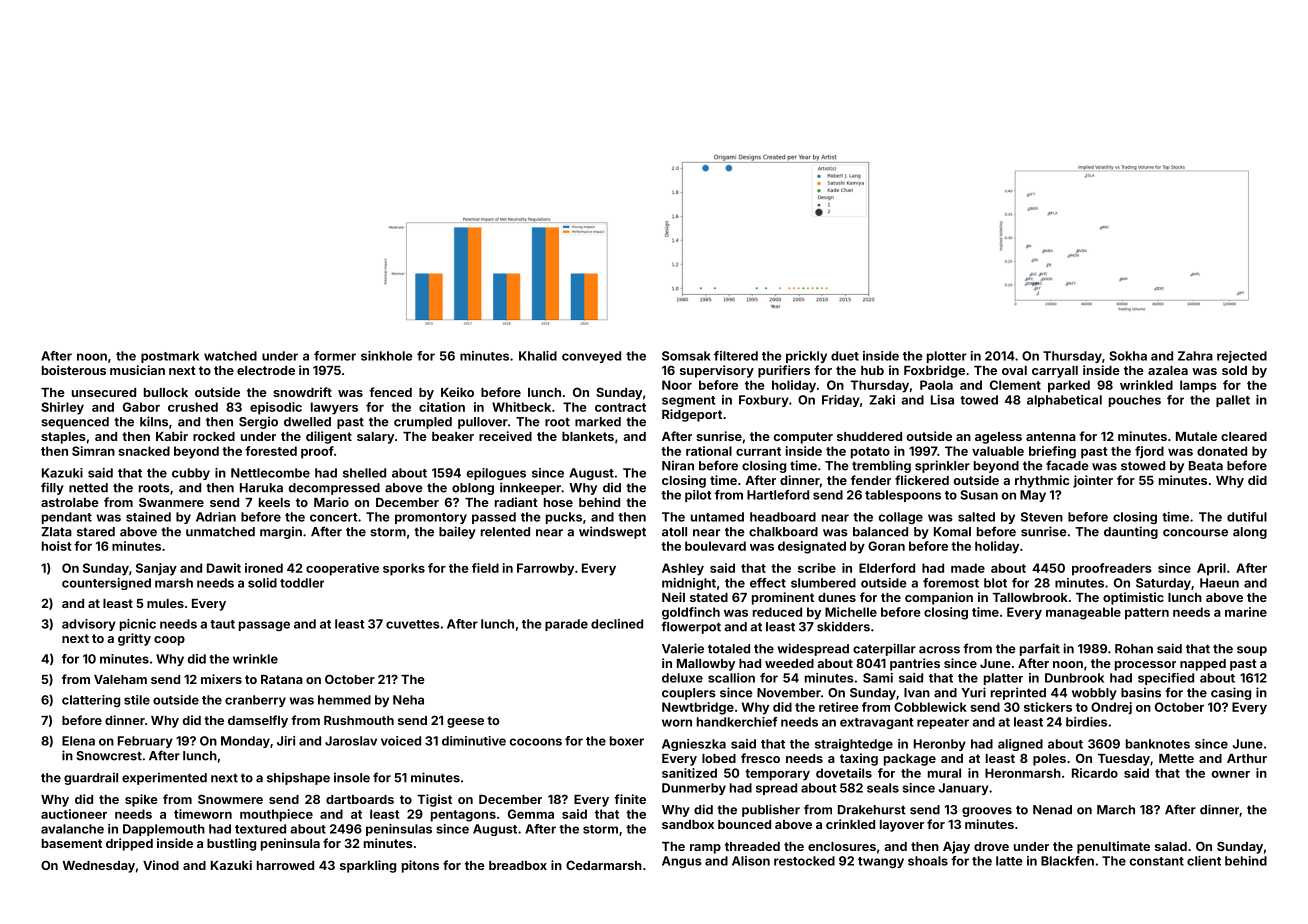 The height and width of the image is (924, 1308). Describe the element at coordinates (144, 451) in the image. I see `snacked` at that location.
